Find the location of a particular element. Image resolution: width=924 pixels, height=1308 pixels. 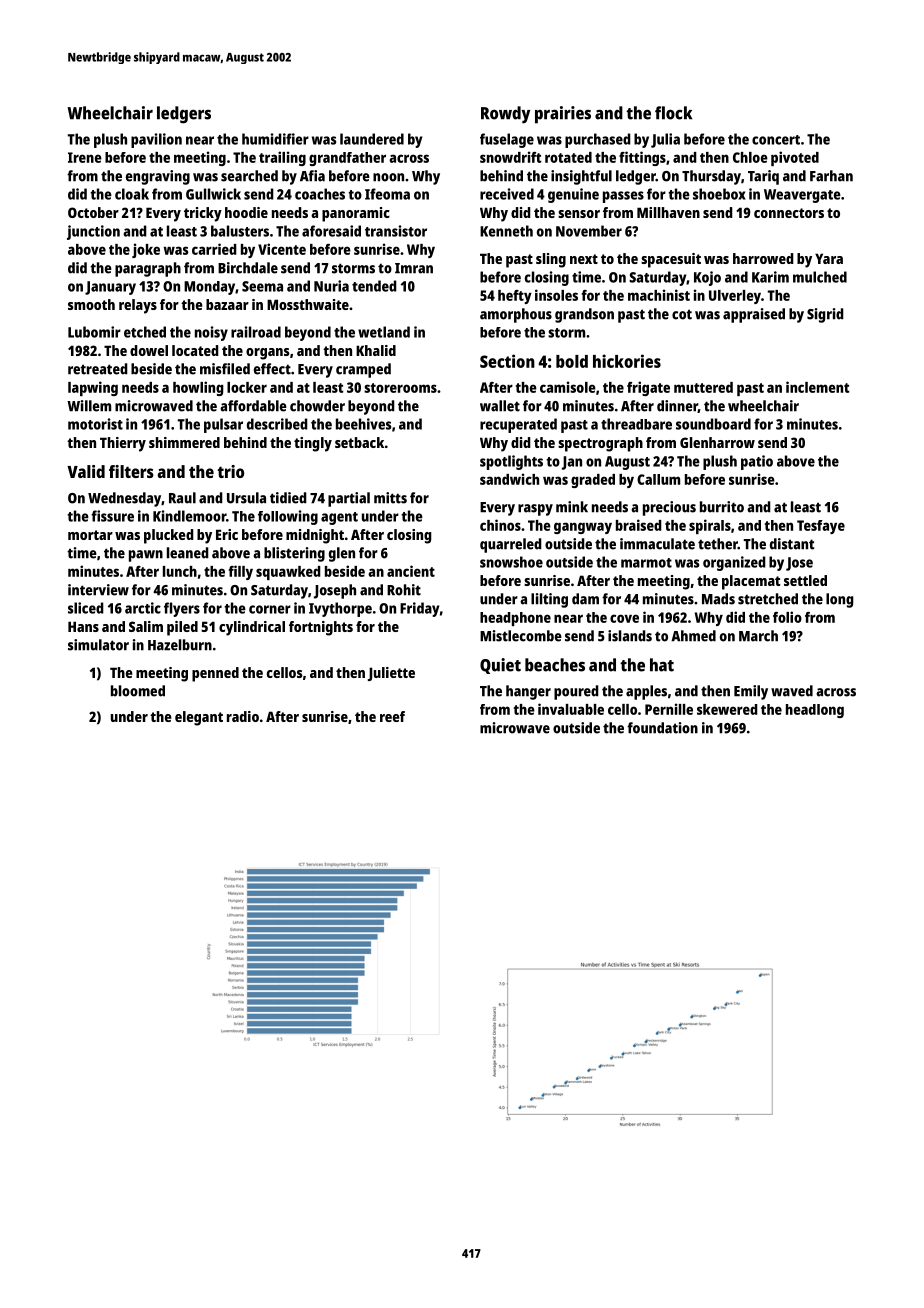

Lubomir is located at coordinates (94, 332).
